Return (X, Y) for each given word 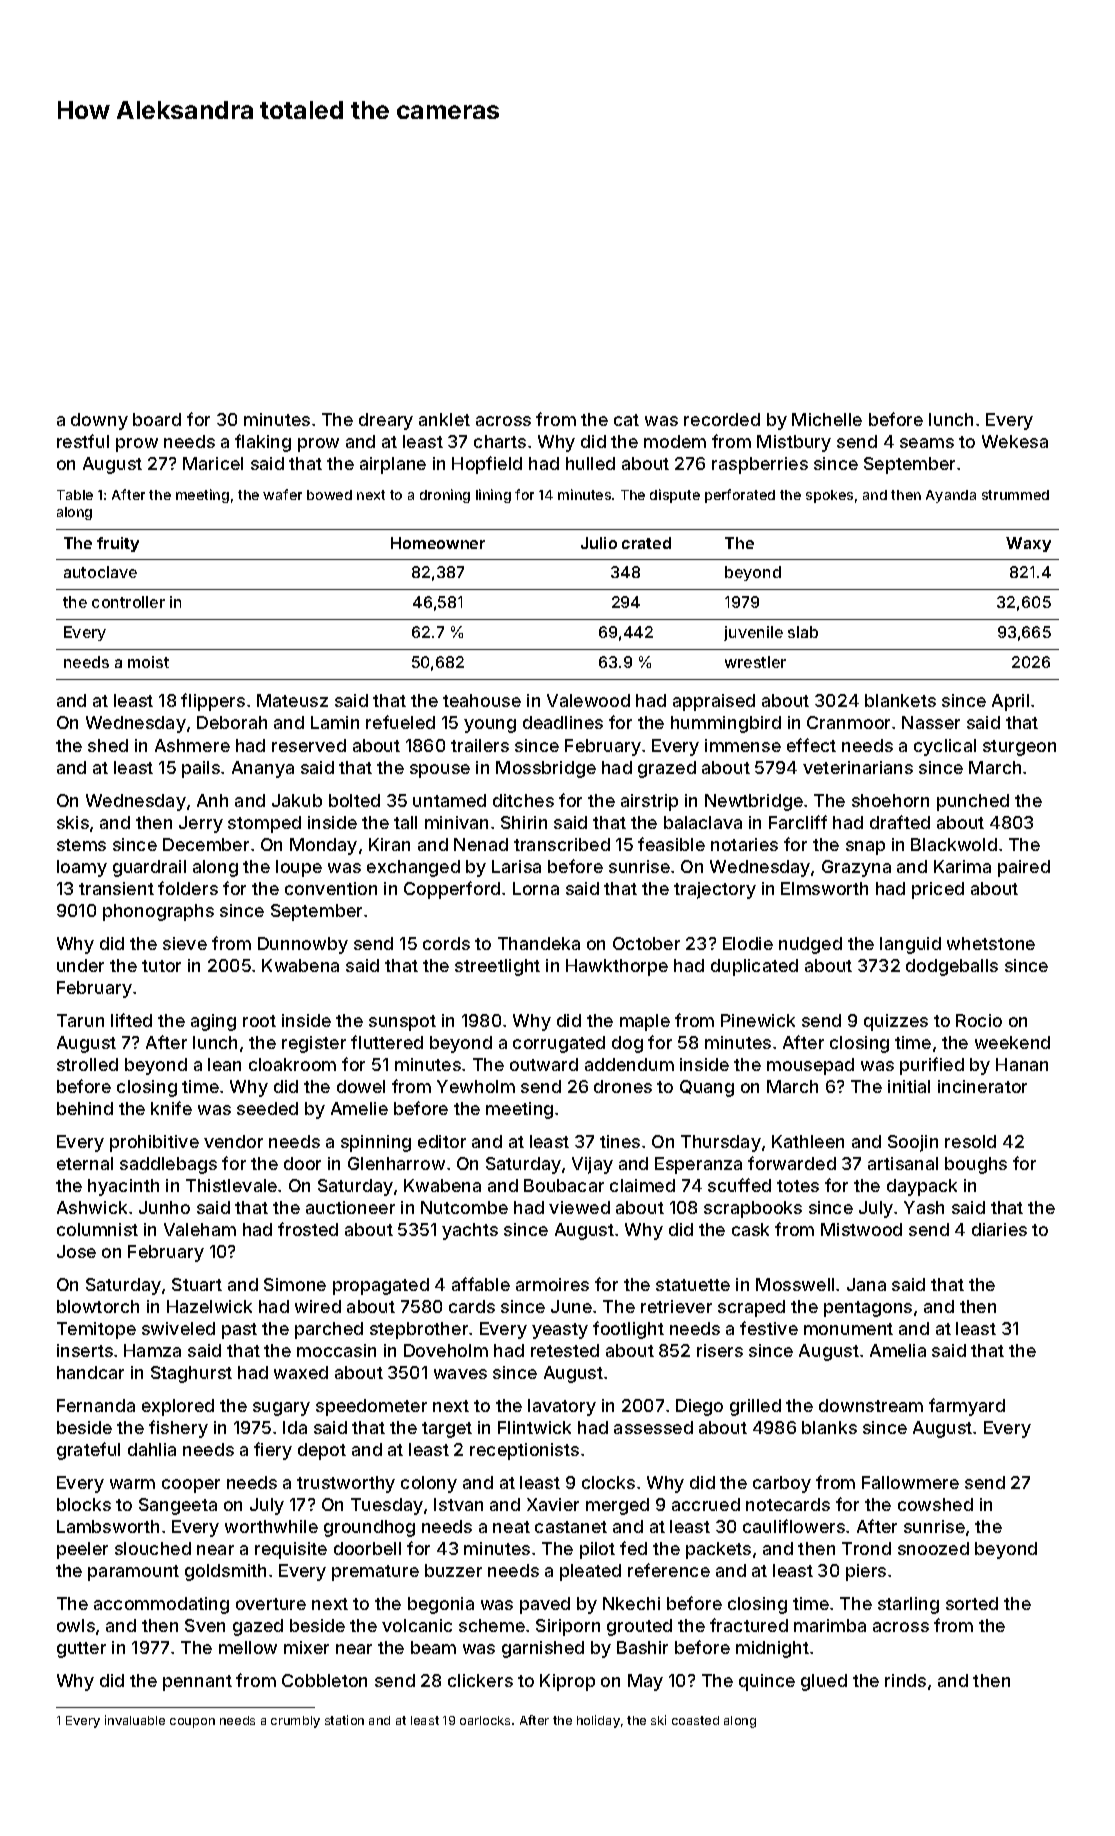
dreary (386, 421)
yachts (470, 1231)
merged (617, 1506)
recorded (722, 419)
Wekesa (1015, 441)
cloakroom (292, 1064)
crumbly (295, 1722)
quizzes (896, 1022)
